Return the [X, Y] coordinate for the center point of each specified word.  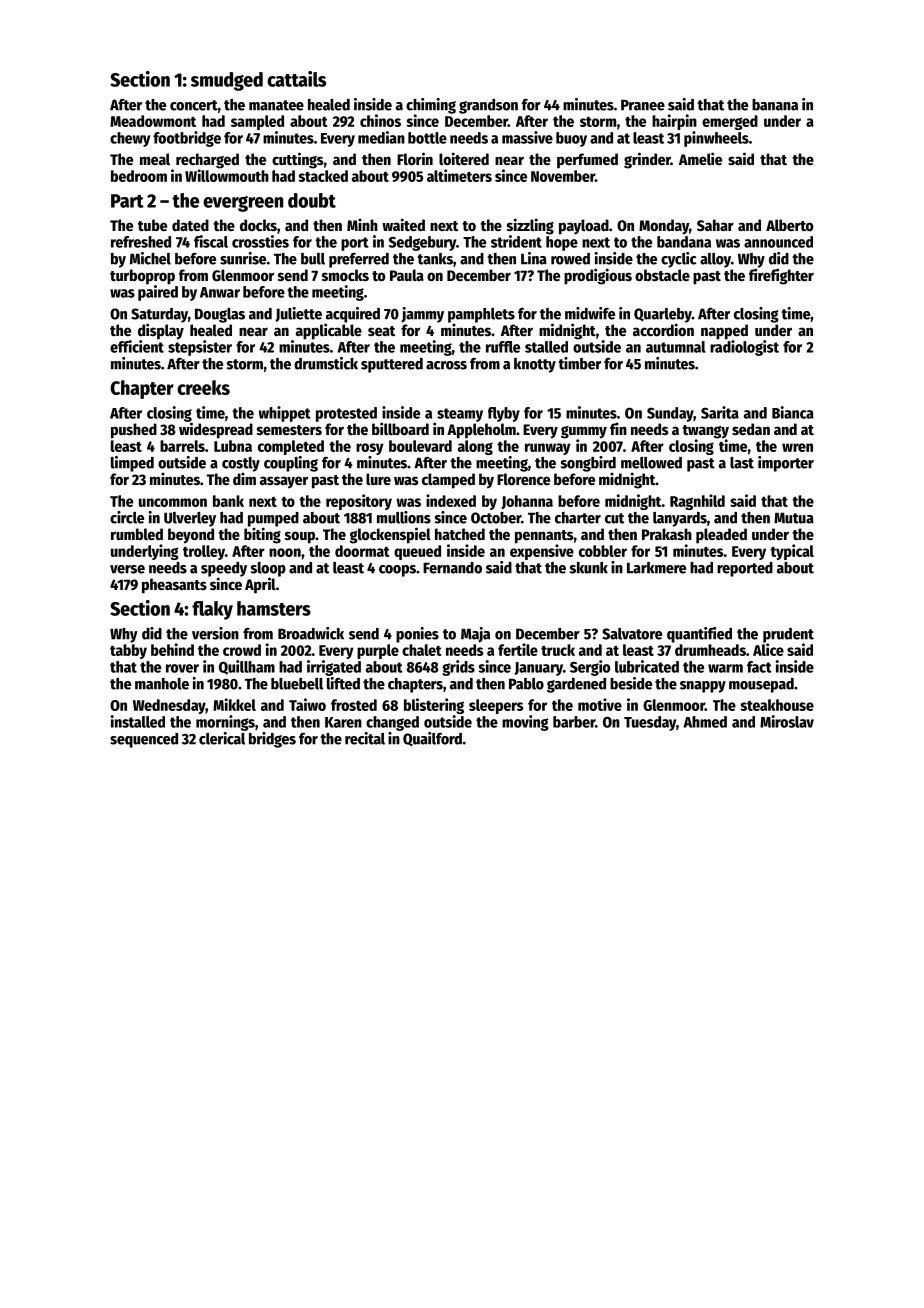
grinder [647, 160]
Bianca [793, 412]
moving [525, 723]
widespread [216, 430]
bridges [272, 740]
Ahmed [705, 722]
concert [194, 105]
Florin [415, 158]
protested [346, 414]
